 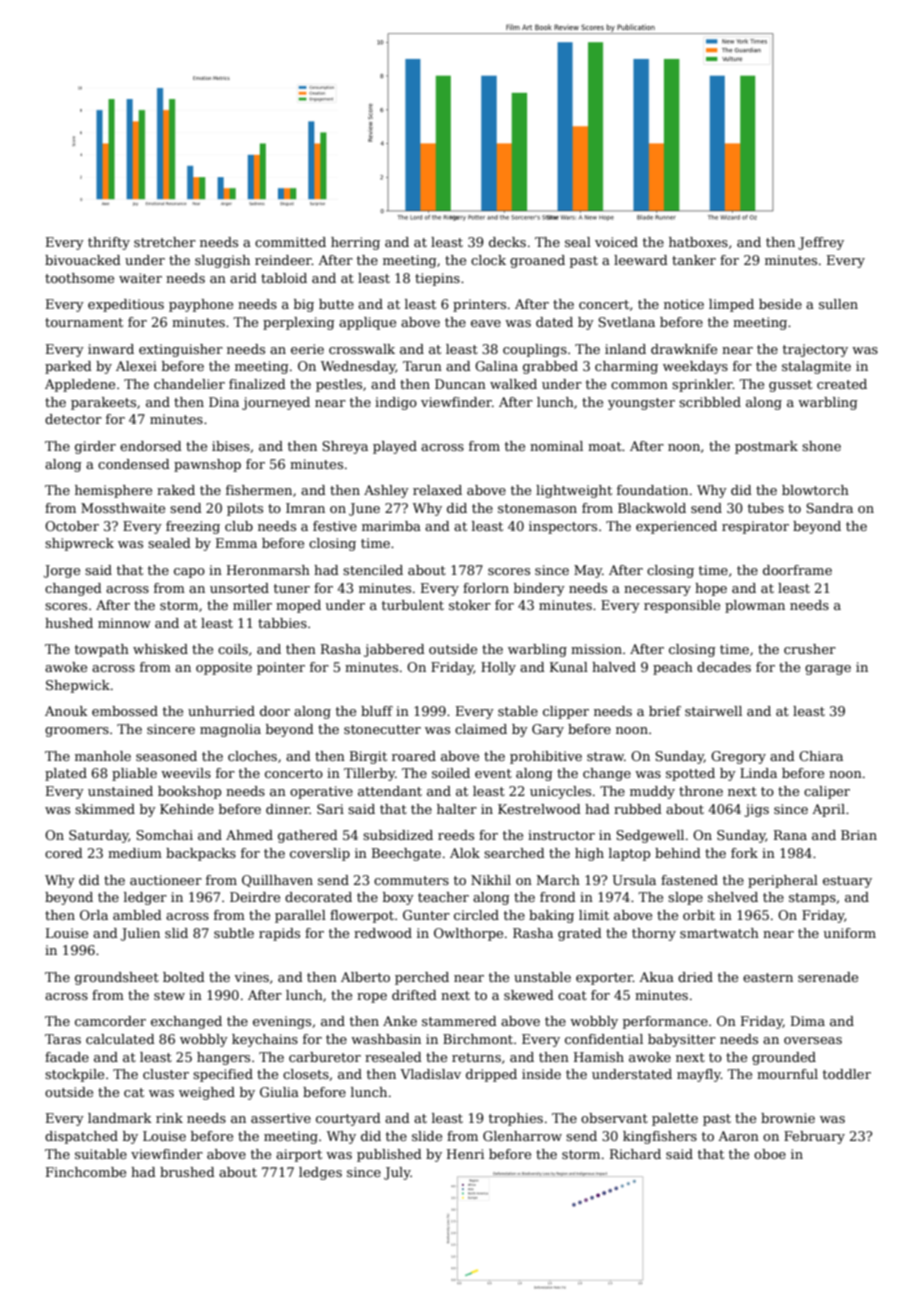 What do you see at coordinates (78, 686) in the image?
I see `Shepwick` at bounding box center [78, 686].
